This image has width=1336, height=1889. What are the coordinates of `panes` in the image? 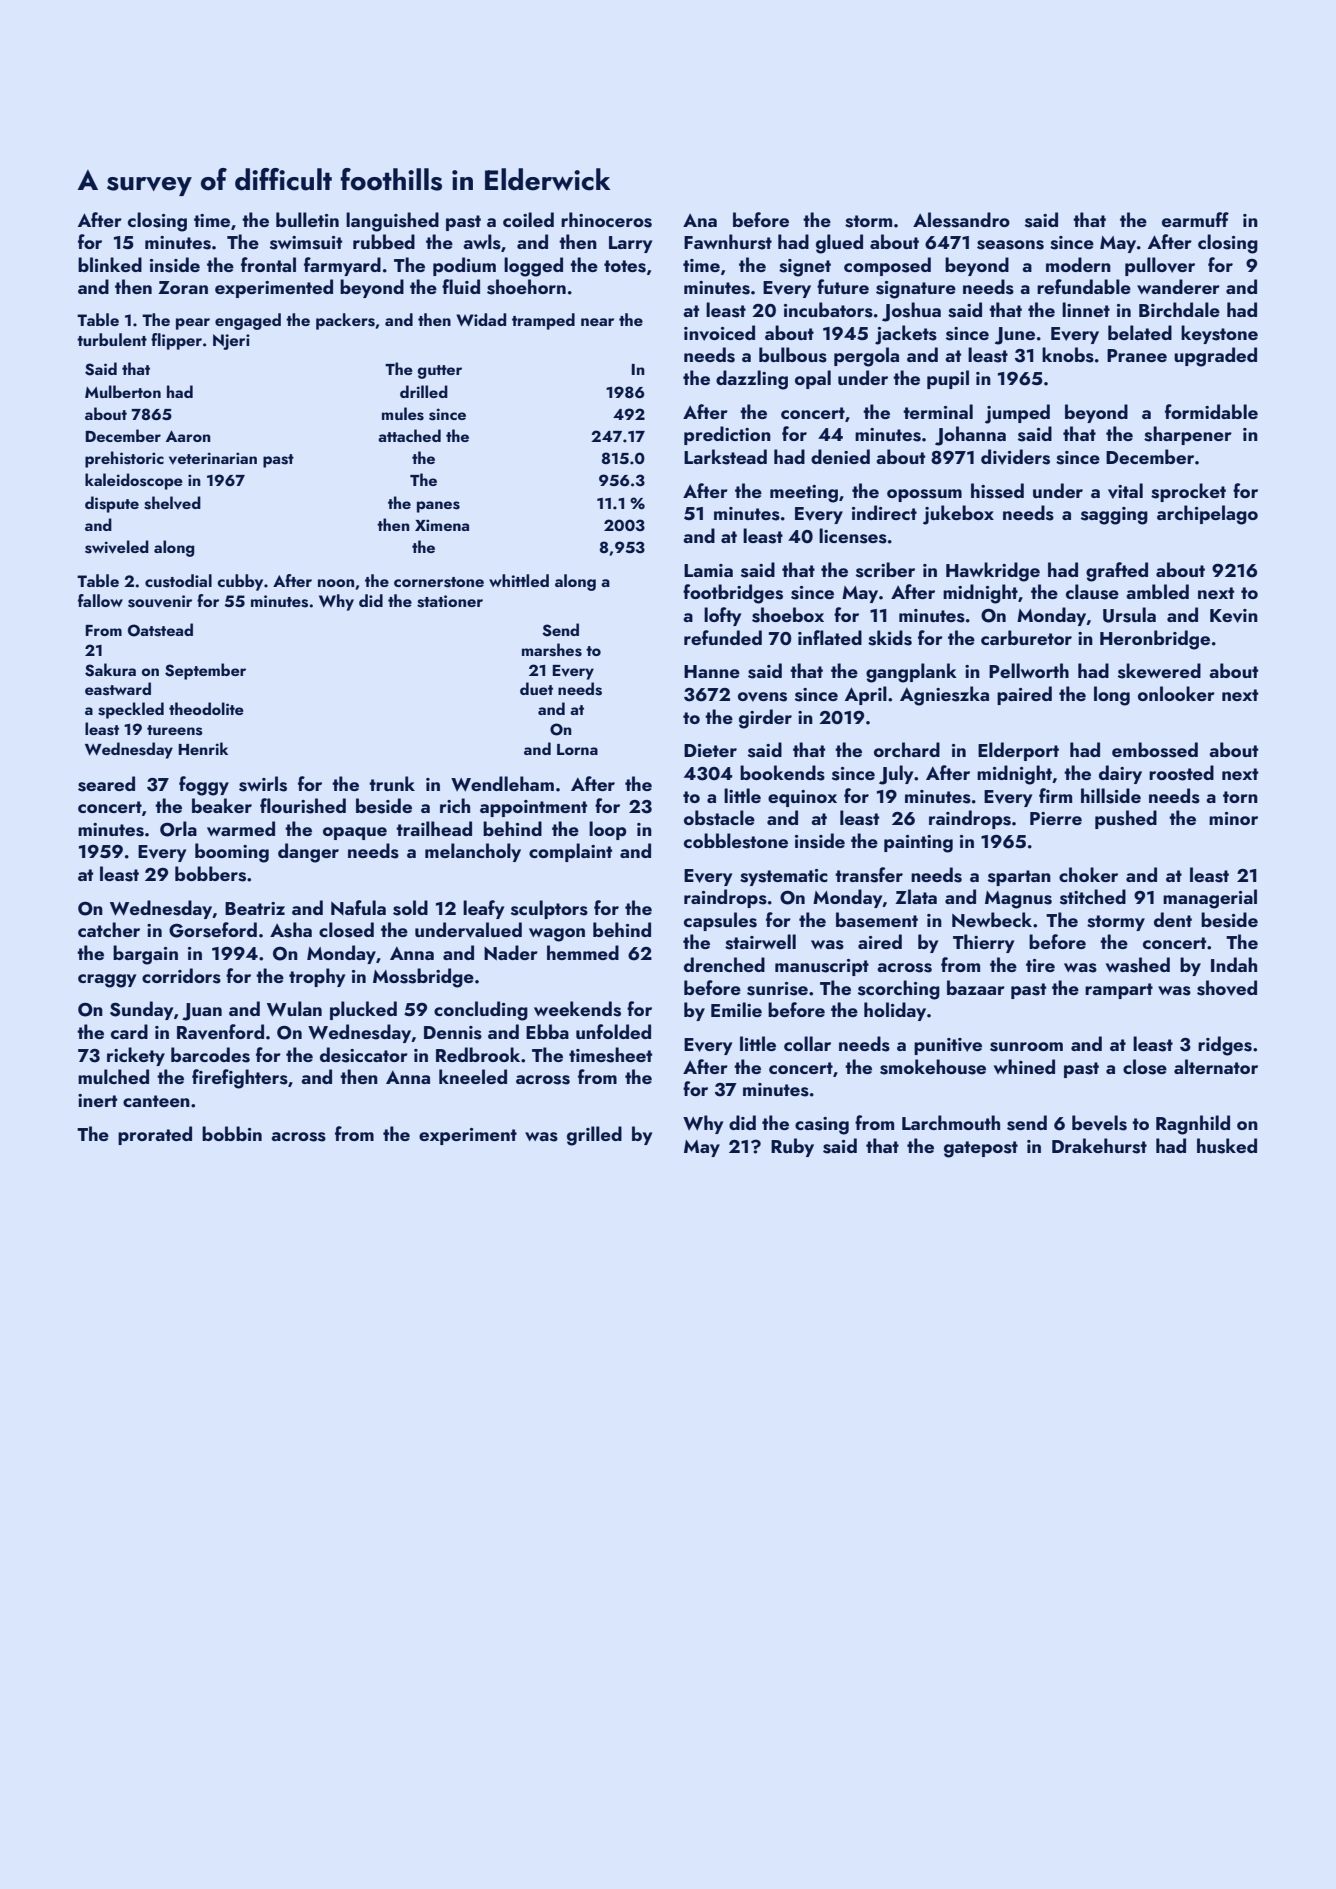 It's located at (438, 507).
